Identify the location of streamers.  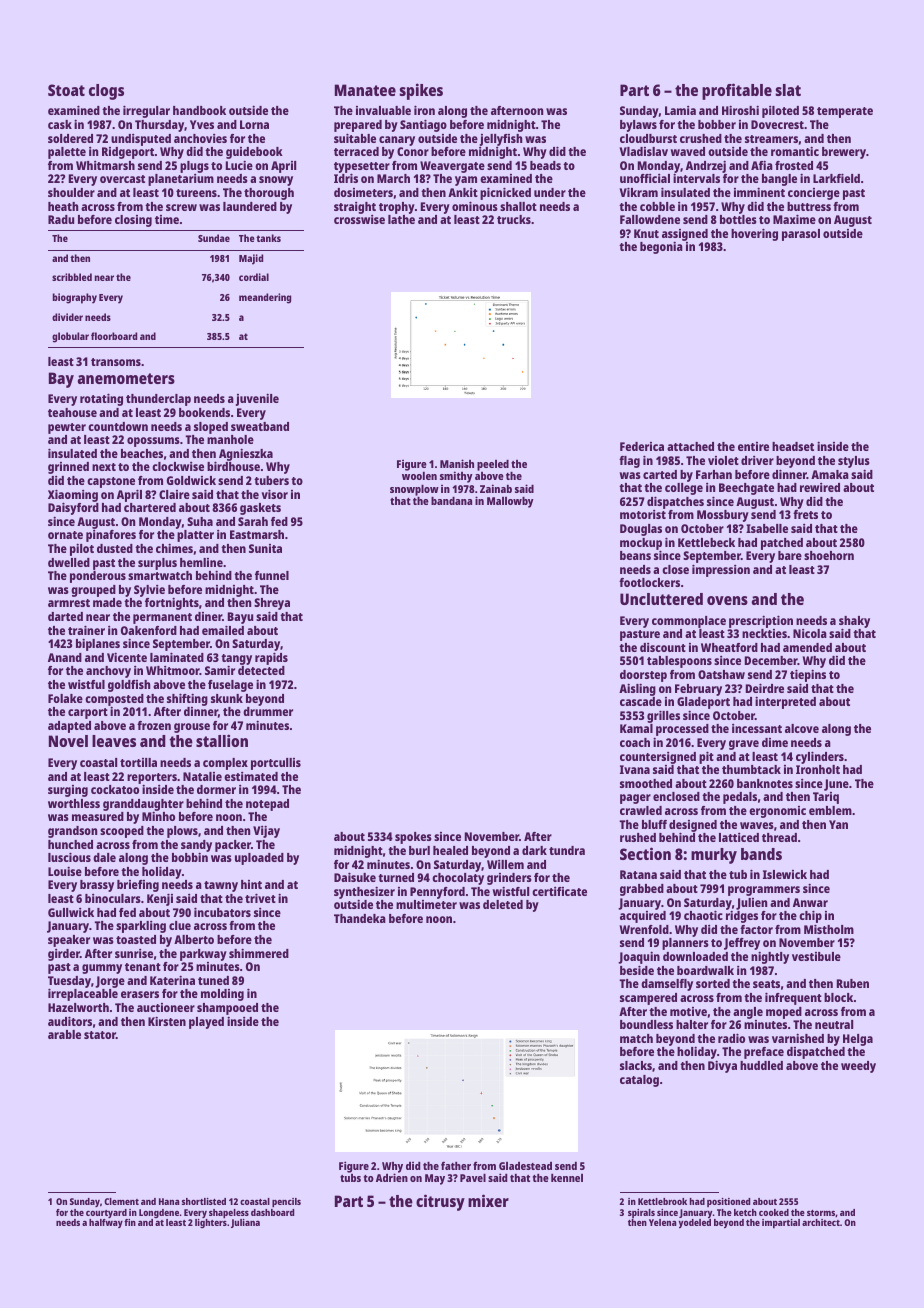
(771, 139).
